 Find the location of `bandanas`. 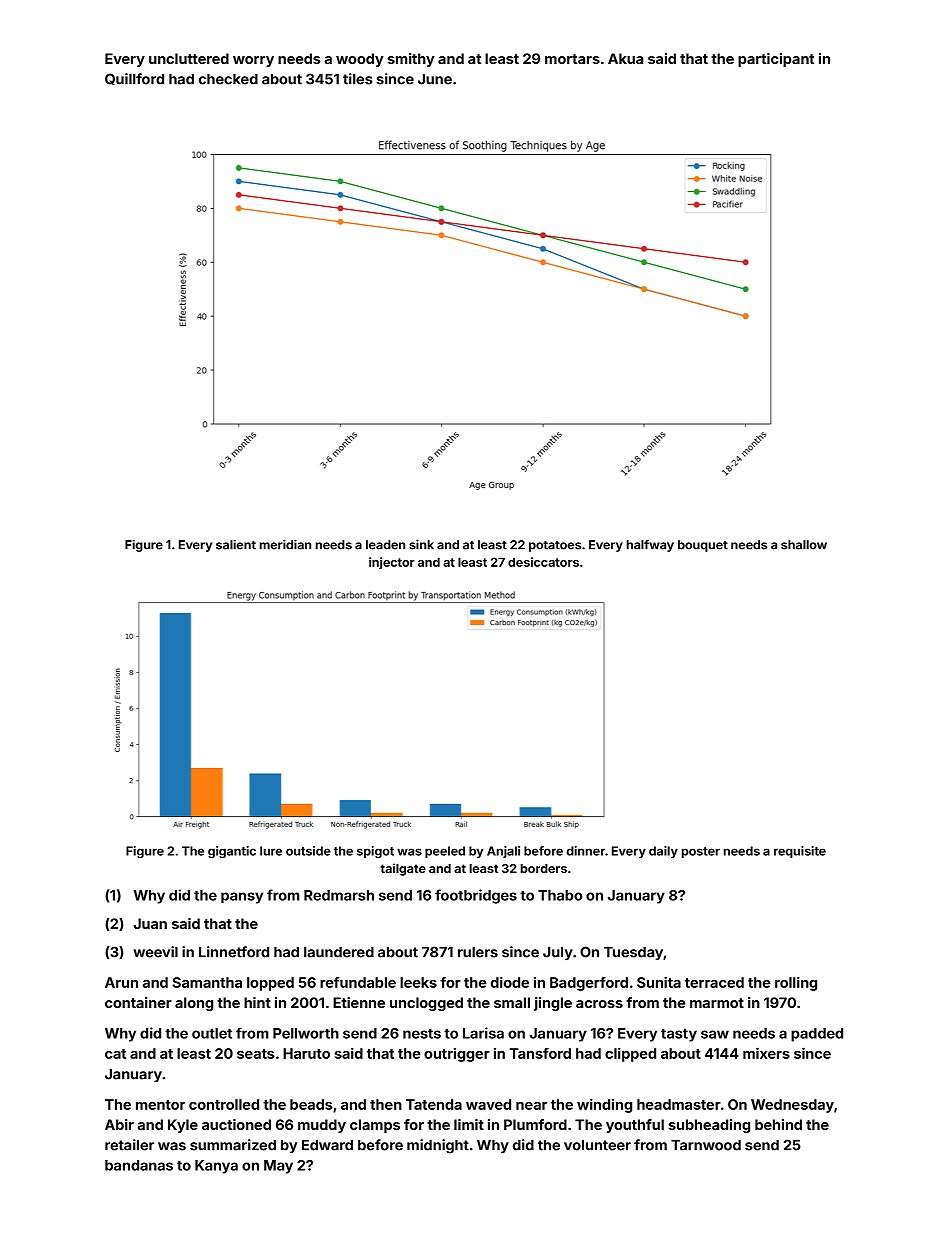

bandanas is located at coordinates (139, 1165).
